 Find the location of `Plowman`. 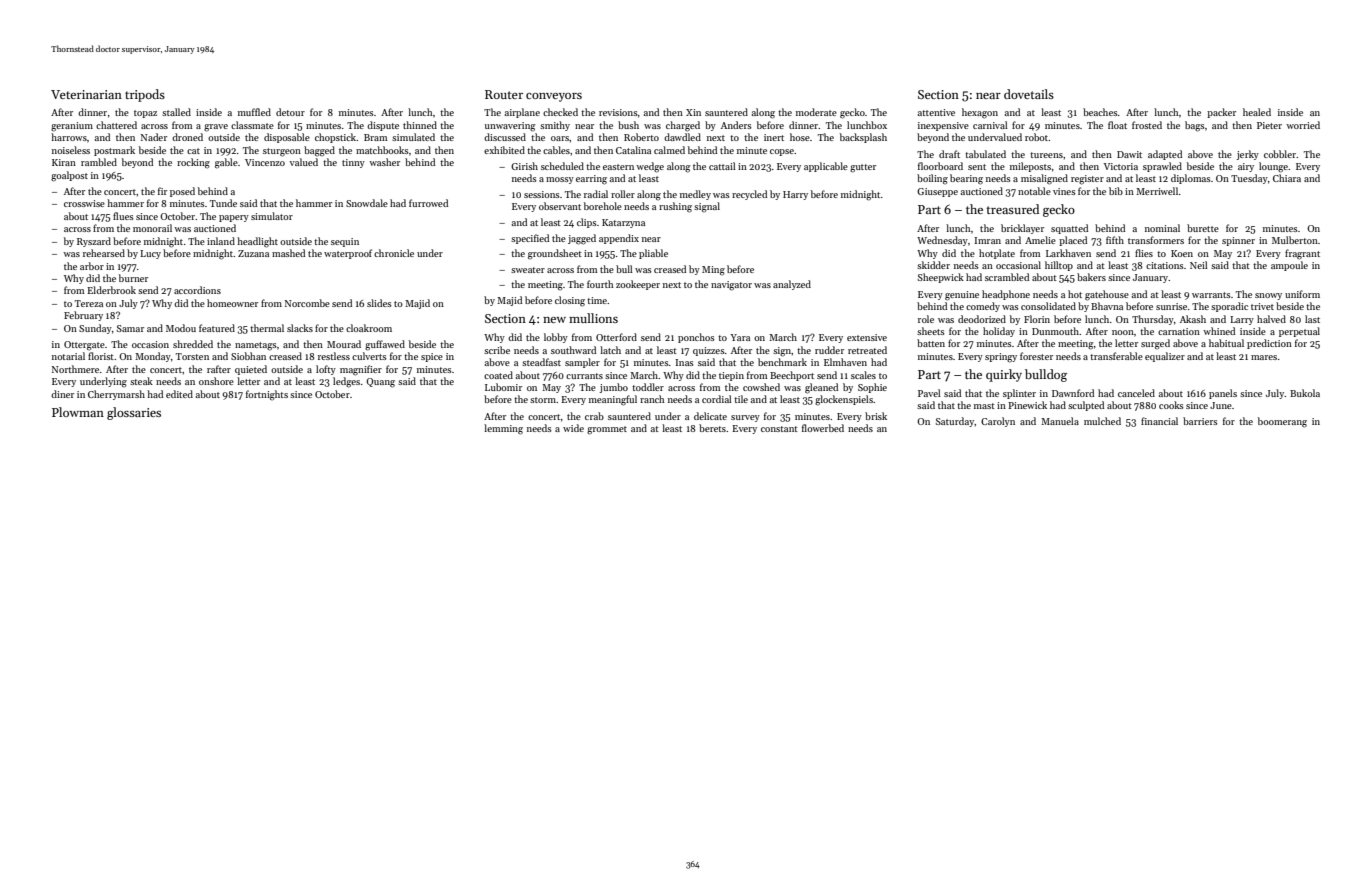

Plowman is located at coordinates (78, 412).
